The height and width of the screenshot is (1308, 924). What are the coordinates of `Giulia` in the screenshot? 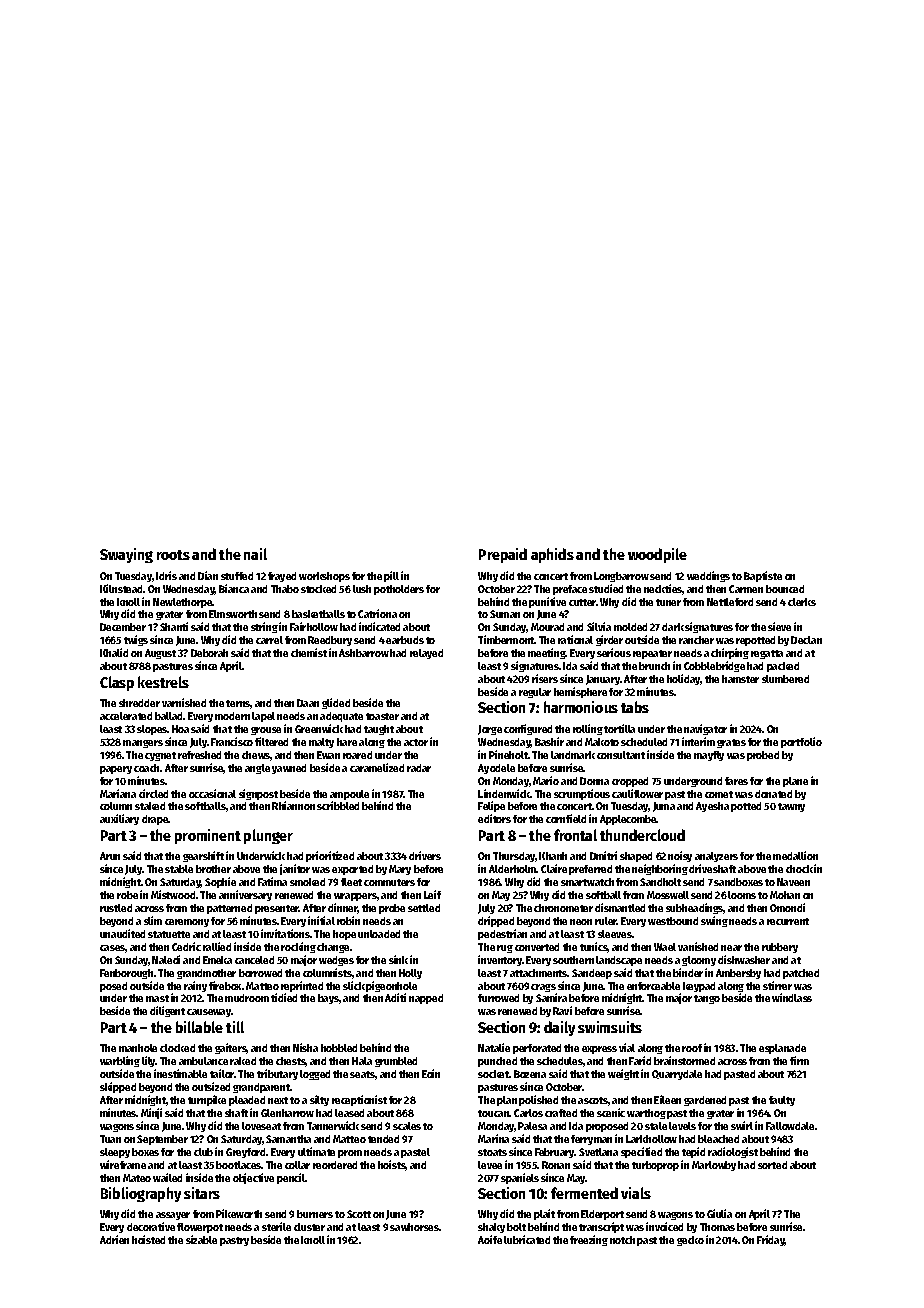 It's located at (719, 1213).
